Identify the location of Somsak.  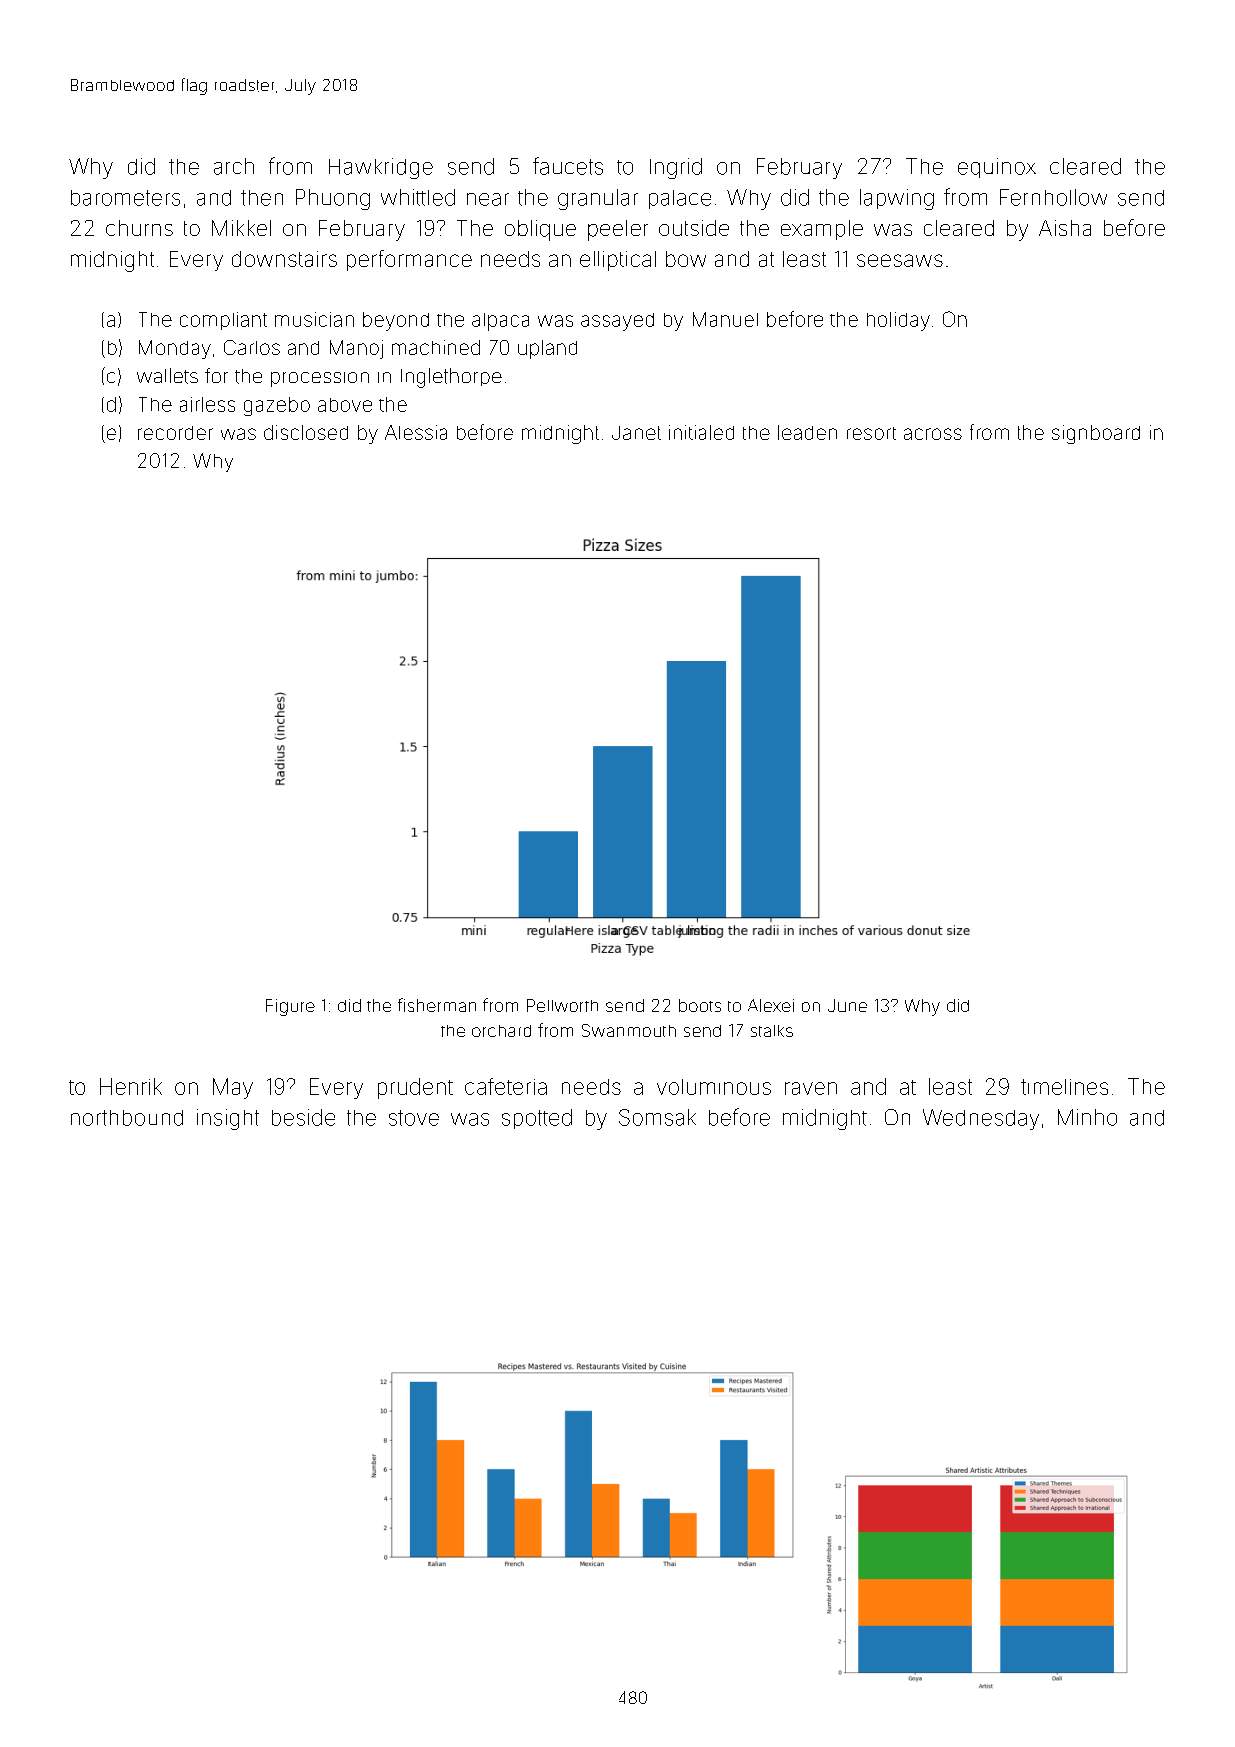
(657, 1117).
